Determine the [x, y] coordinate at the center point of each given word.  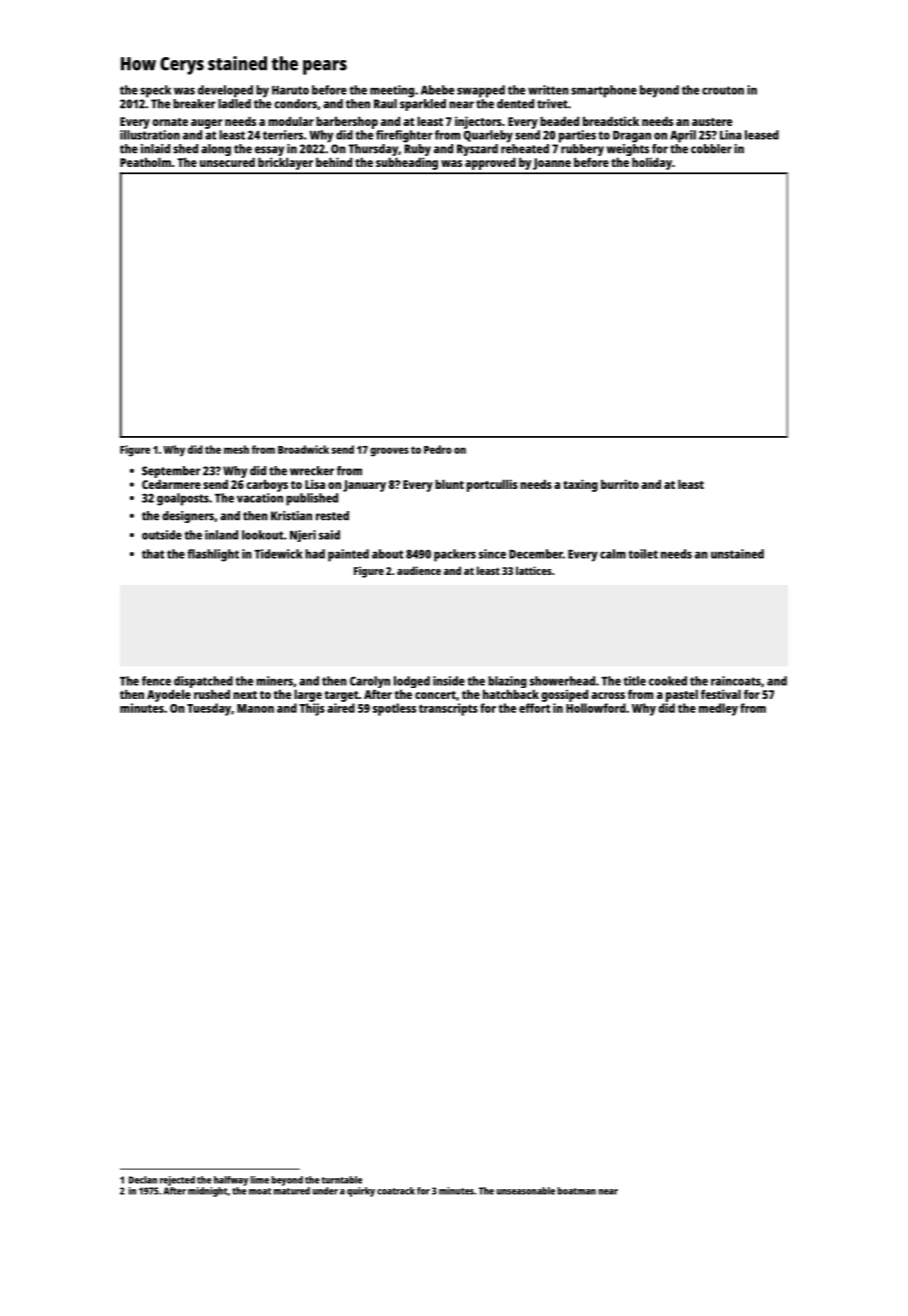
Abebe [437, 90]
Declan [143, 1180]
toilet [643, 554]
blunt [449, 484]
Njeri [303, 536]
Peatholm [145, 162]
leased [762, 135]
